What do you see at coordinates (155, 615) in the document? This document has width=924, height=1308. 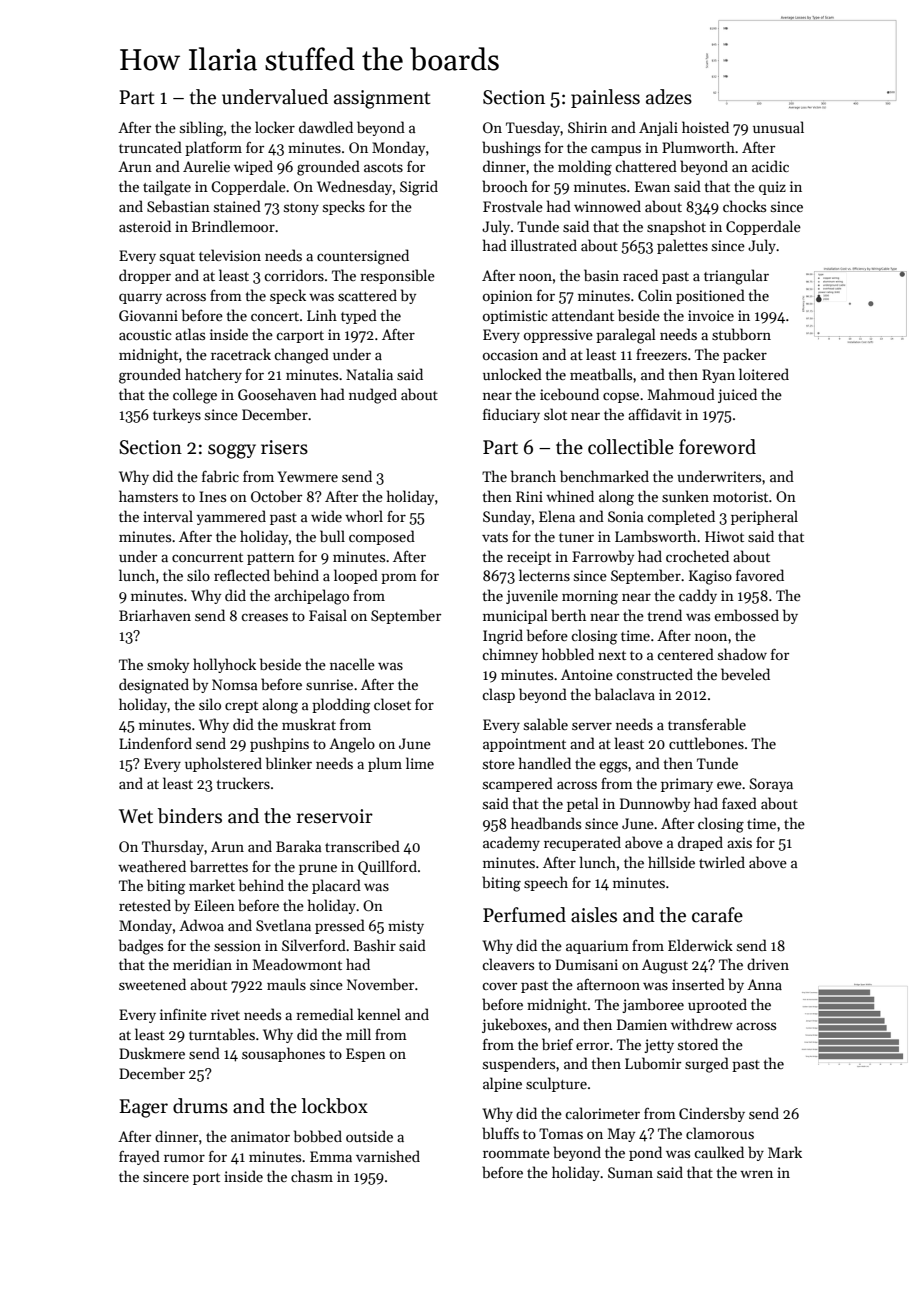 I see `Briarhaven` at bounding box center [155, 615].
